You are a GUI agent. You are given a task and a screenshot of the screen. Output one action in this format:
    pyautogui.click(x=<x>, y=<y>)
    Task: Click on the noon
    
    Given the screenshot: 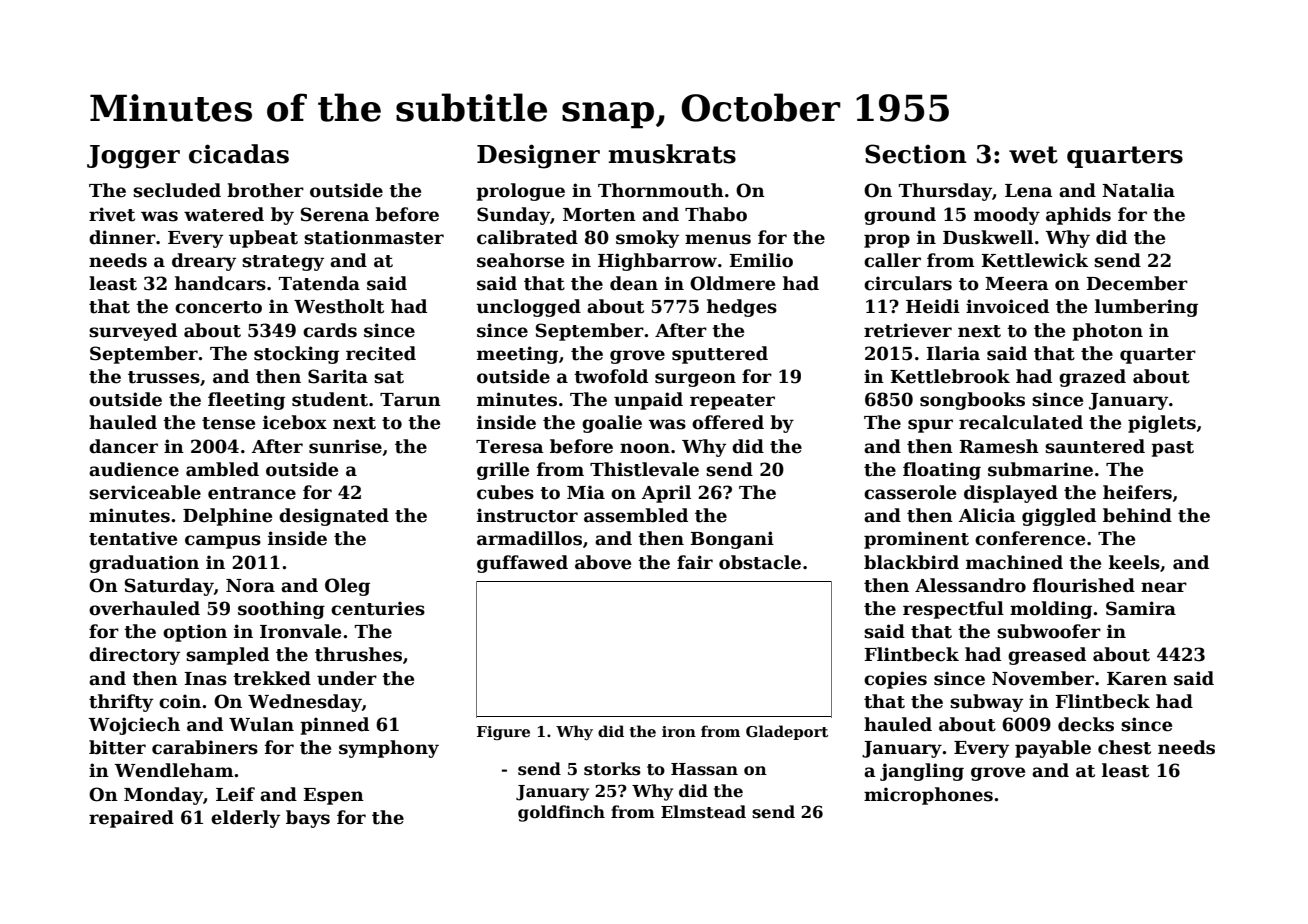 What is the action you would take?
    pyautogui.click(x=645, y=448)
